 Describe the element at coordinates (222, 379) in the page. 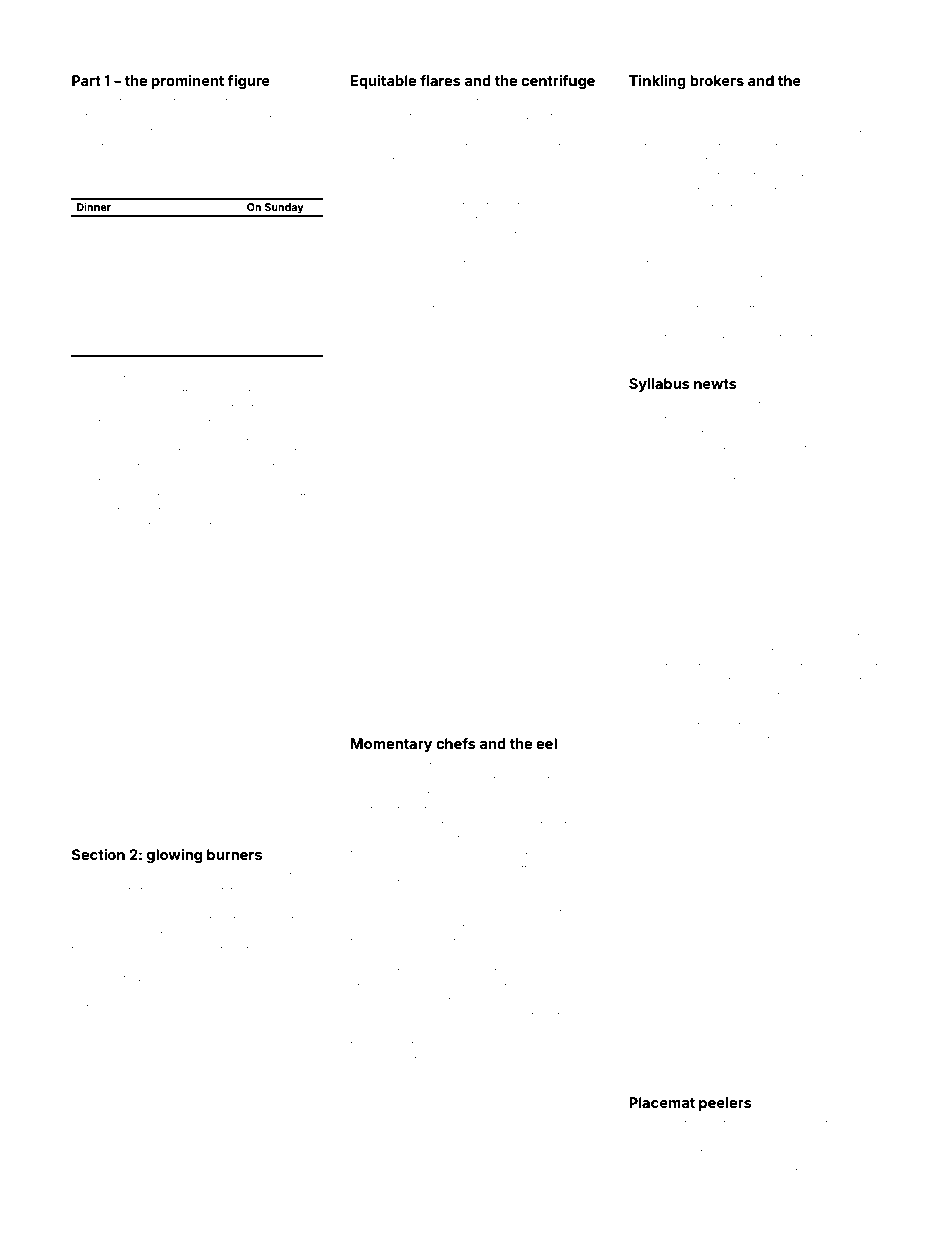

I see `showroom` at that location.
